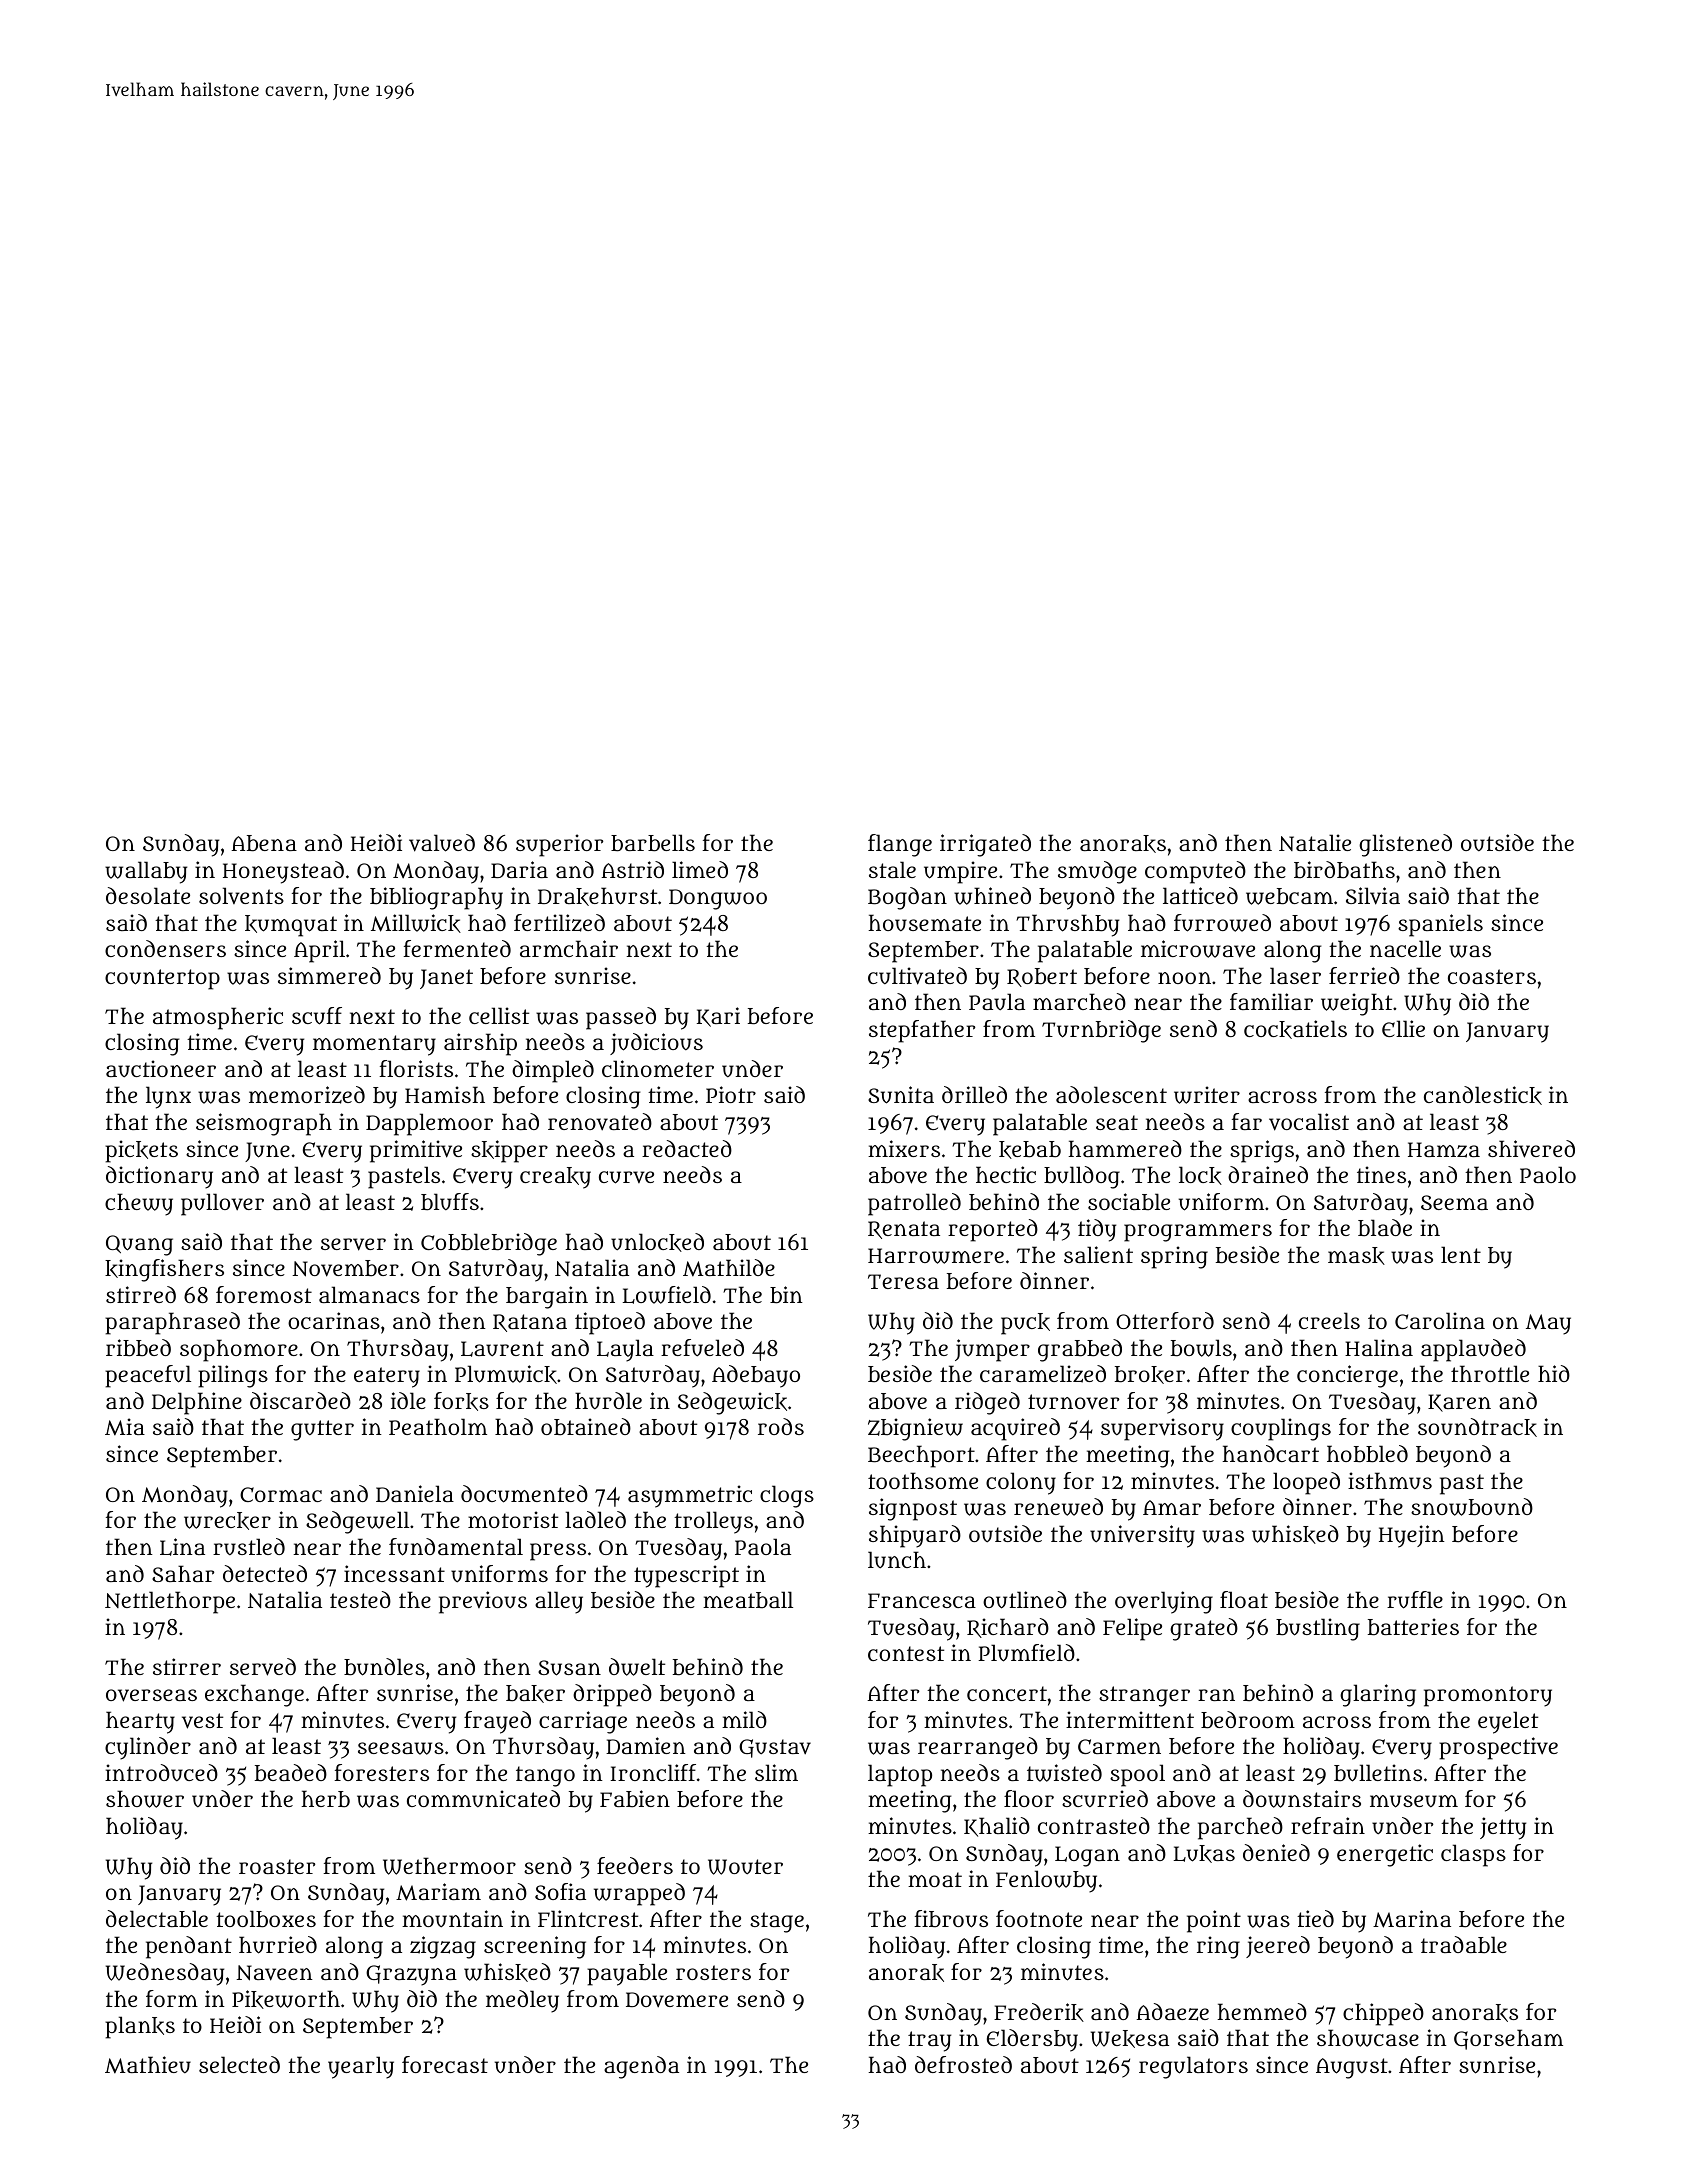 The height and width of the page is (2178, 1683). Describe the element at coordinates (165, 1974) in the page. I see `Wednesday` at that location.
